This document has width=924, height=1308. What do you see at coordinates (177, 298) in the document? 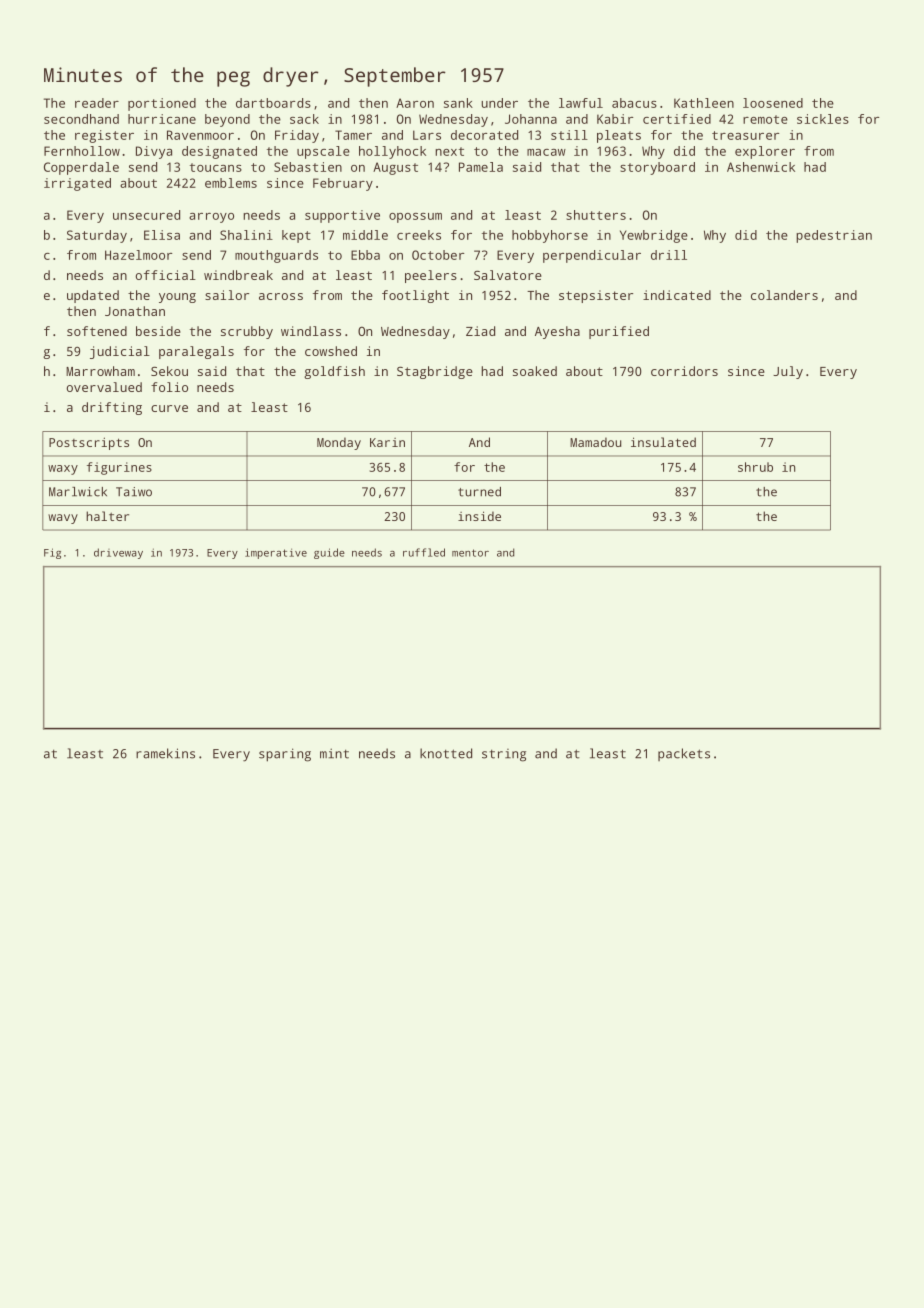
I see `young` at bounding box center [177, 298].
